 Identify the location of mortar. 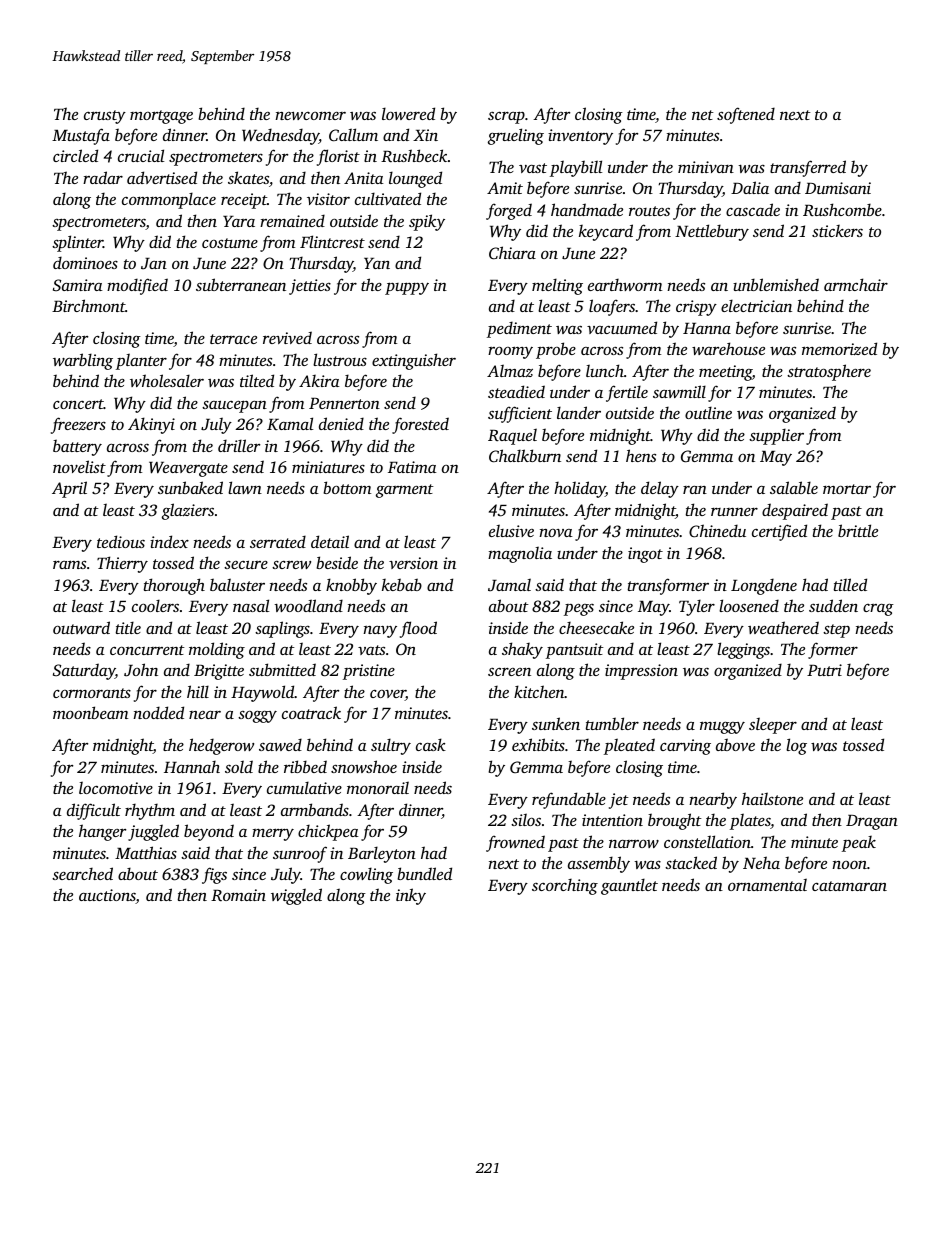
(847, 489).
